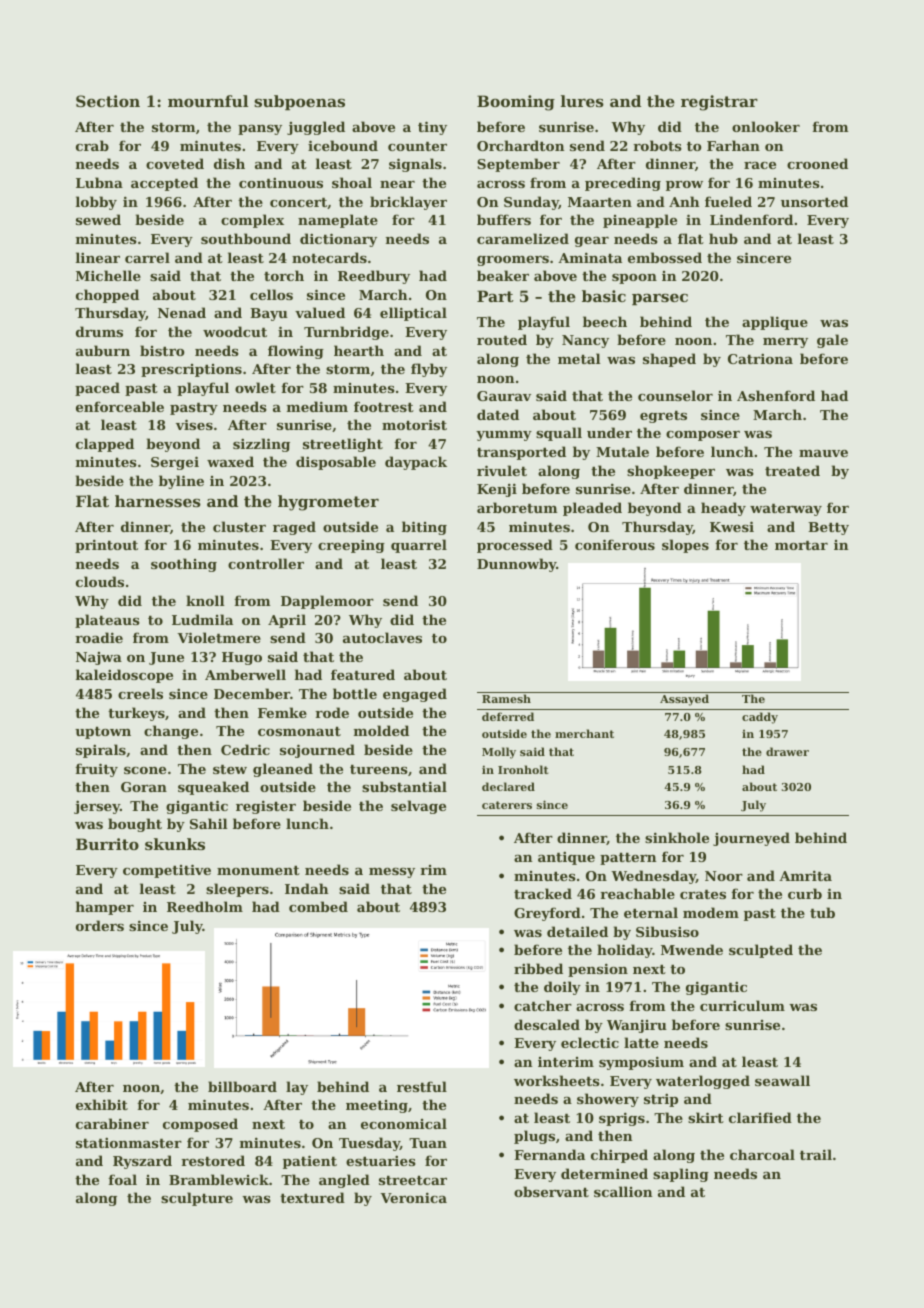  Describe the element at coordinates (584, 733) in the screenshot. I see `merchant` at that location.
